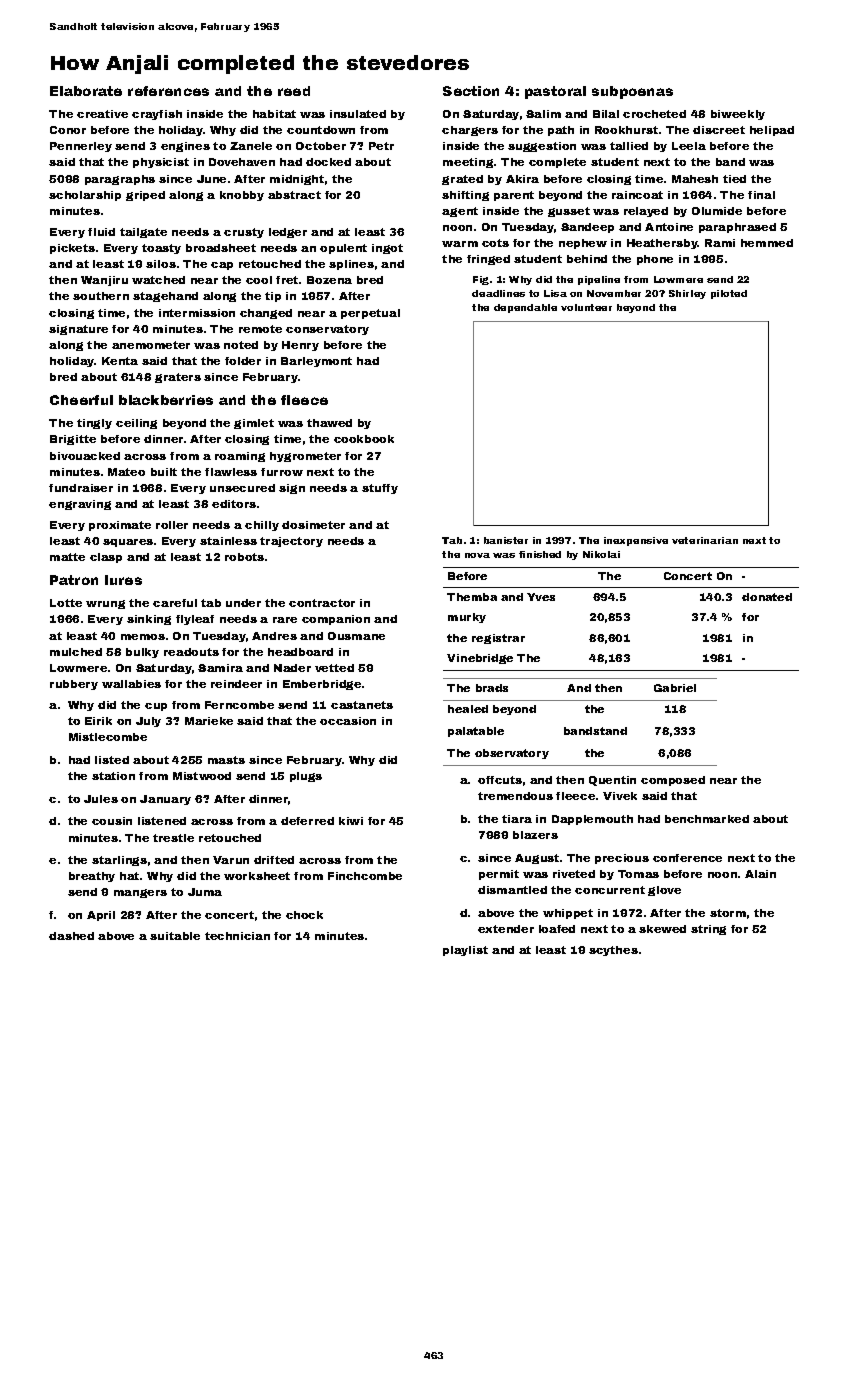 The image size is (849, 1400). I want to click on pastoral, so click(555, 92).
